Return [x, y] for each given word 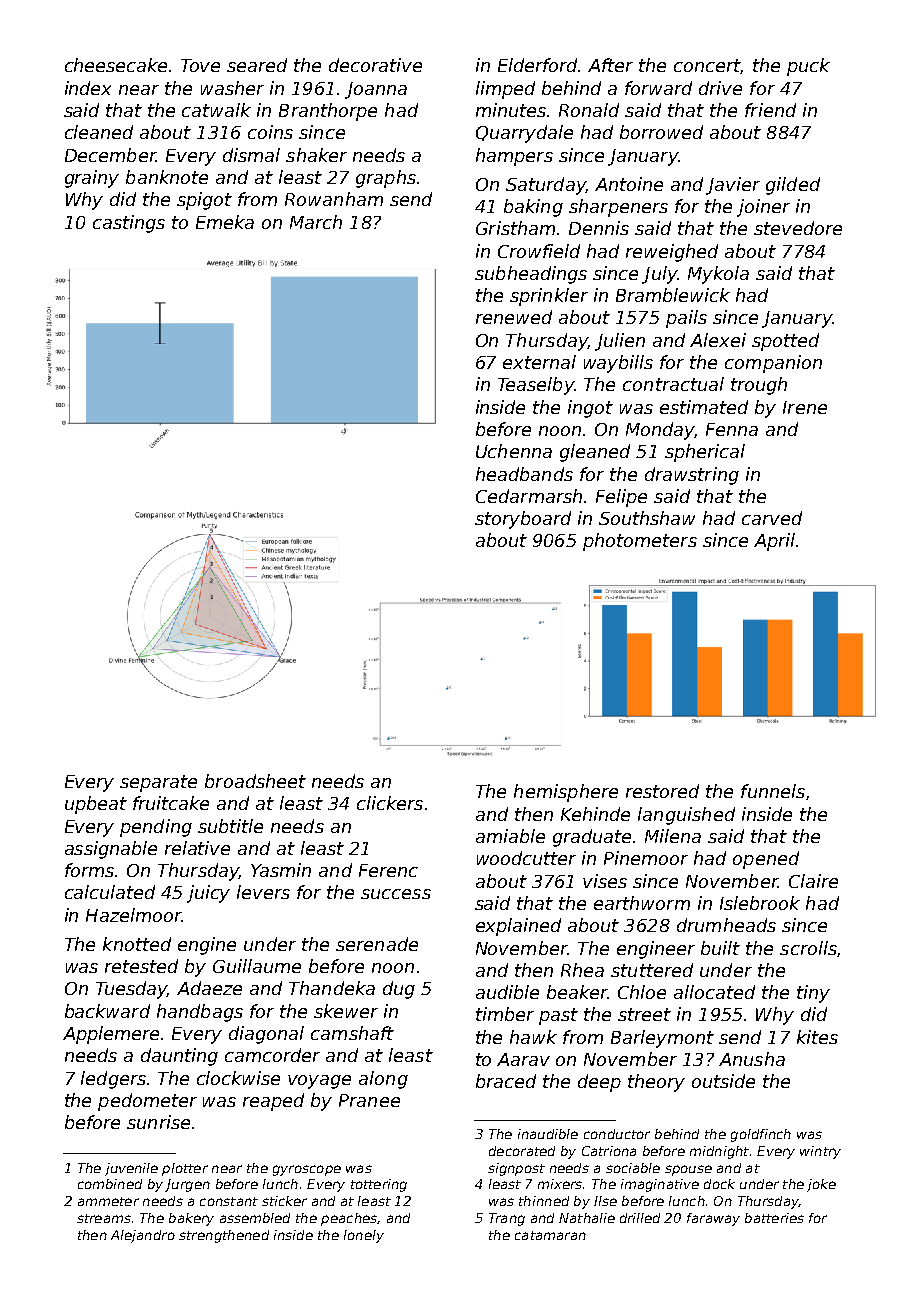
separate [158, 783]
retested [141, 966]
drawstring [692, 476]
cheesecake [116, 65]
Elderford [538, 65]
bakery [191, 1219]
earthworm [642, 903]
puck [808, 67]
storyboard [523, 520]
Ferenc [388, 870]
